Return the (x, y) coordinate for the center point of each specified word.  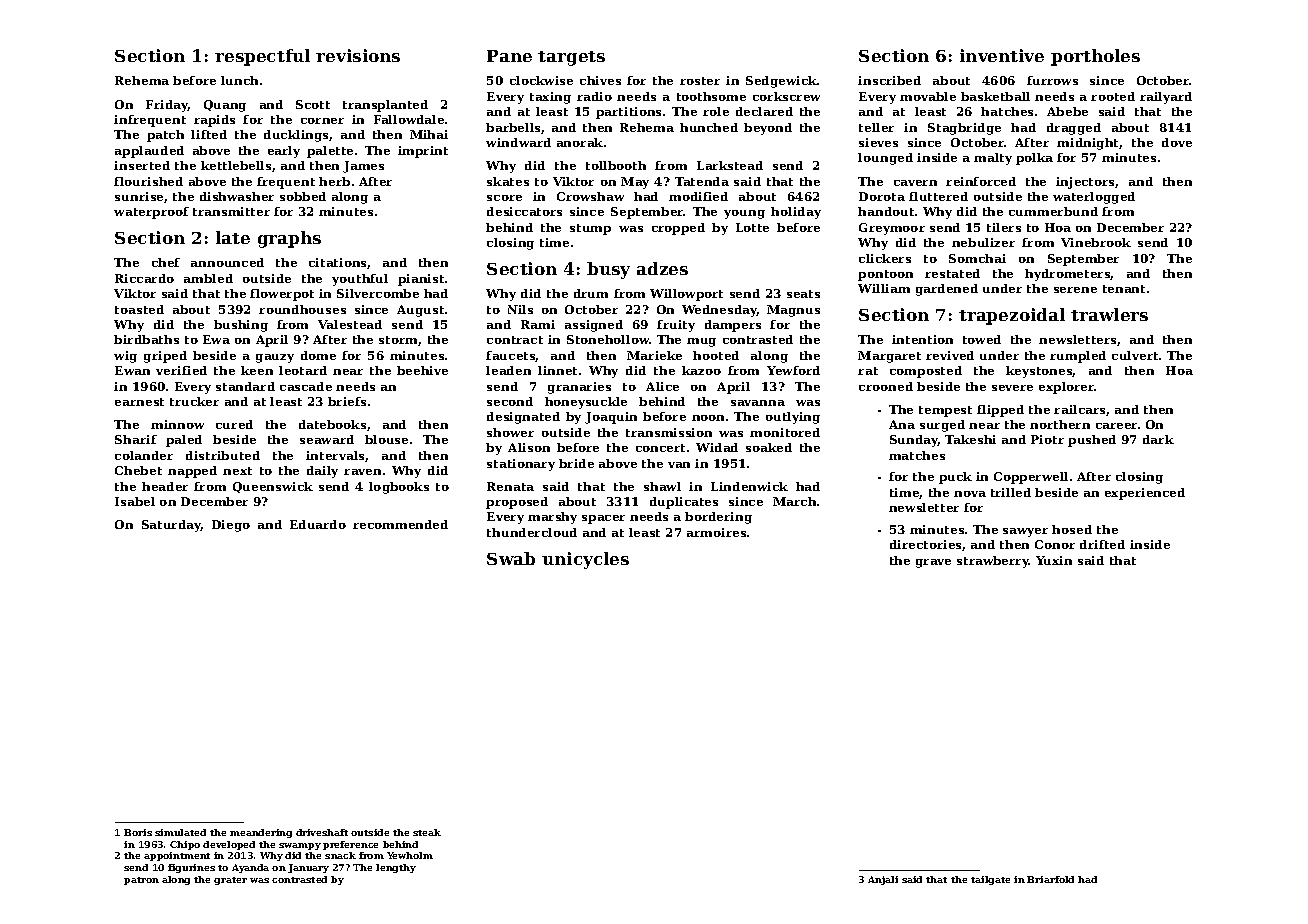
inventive (1002, 55)
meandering (261, 833)
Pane (509, 56)
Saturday (171, 526)
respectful (262, 57)
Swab (511, 558)
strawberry (993, 562)
